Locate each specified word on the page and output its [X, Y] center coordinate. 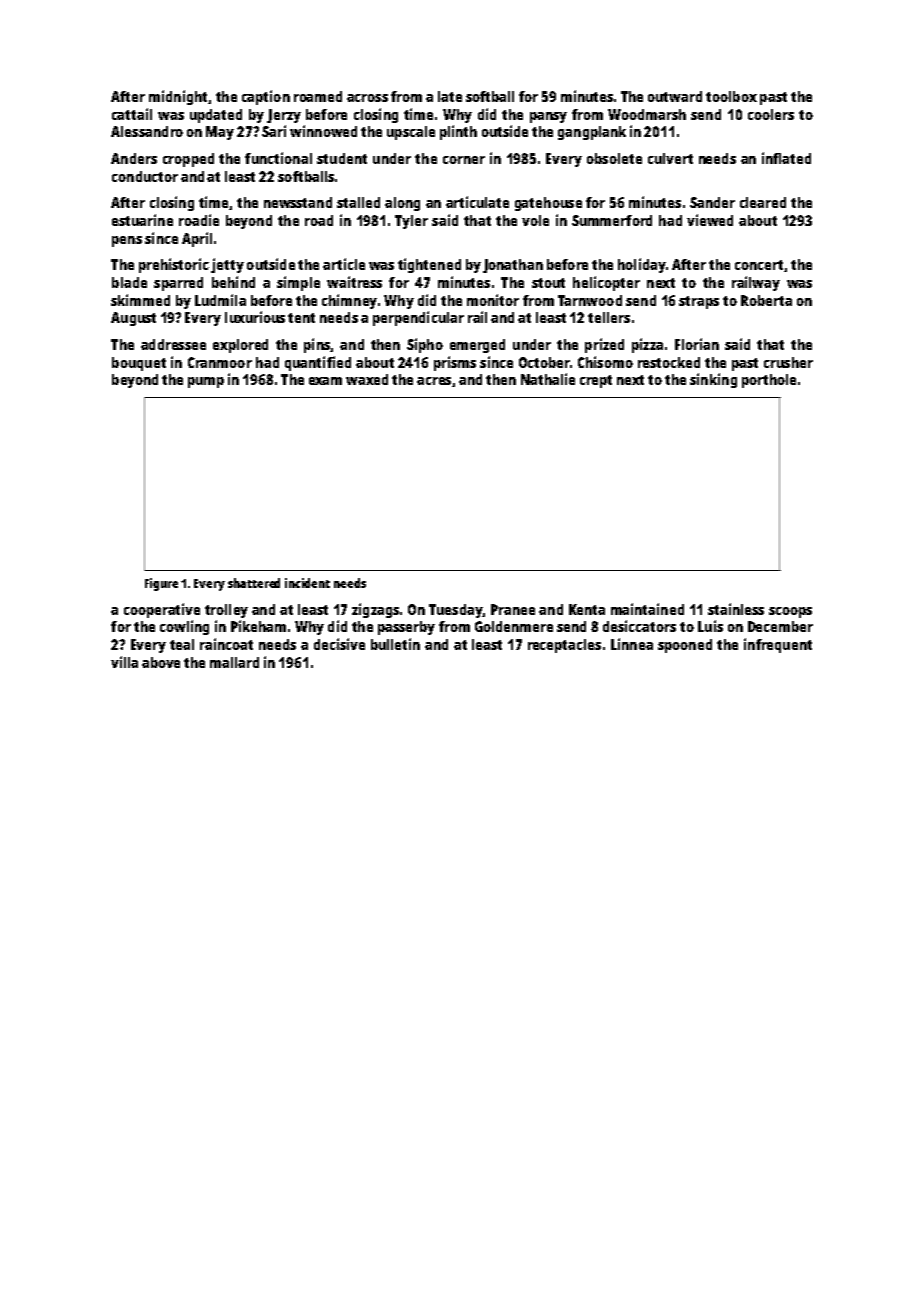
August [133, 319]
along [402, 204]
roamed [318, 96]
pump [206, 382]
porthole [769, 381]
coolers [771, 114]
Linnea [632, 644]
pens [127, 241]
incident [307, 583]
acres [434, 381]
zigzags [375, 610]
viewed [710, 220]
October [544, 362]
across [367, 98]
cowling [184, 627]
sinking [713, 380]
